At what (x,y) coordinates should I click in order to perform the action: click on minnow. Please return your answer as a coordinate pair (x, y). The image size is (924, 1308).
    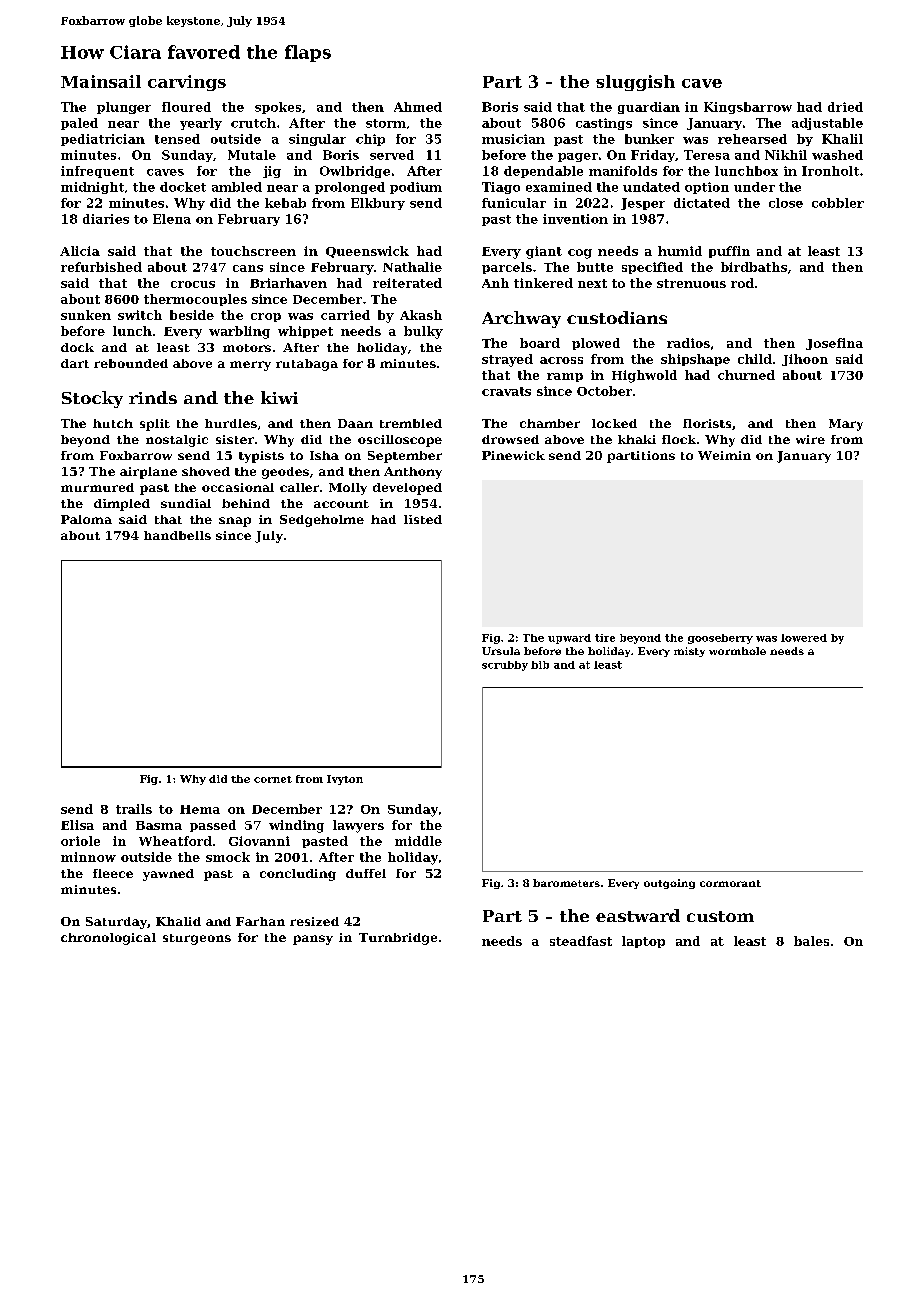
    Looking at the image, I should click on (88, 857).
